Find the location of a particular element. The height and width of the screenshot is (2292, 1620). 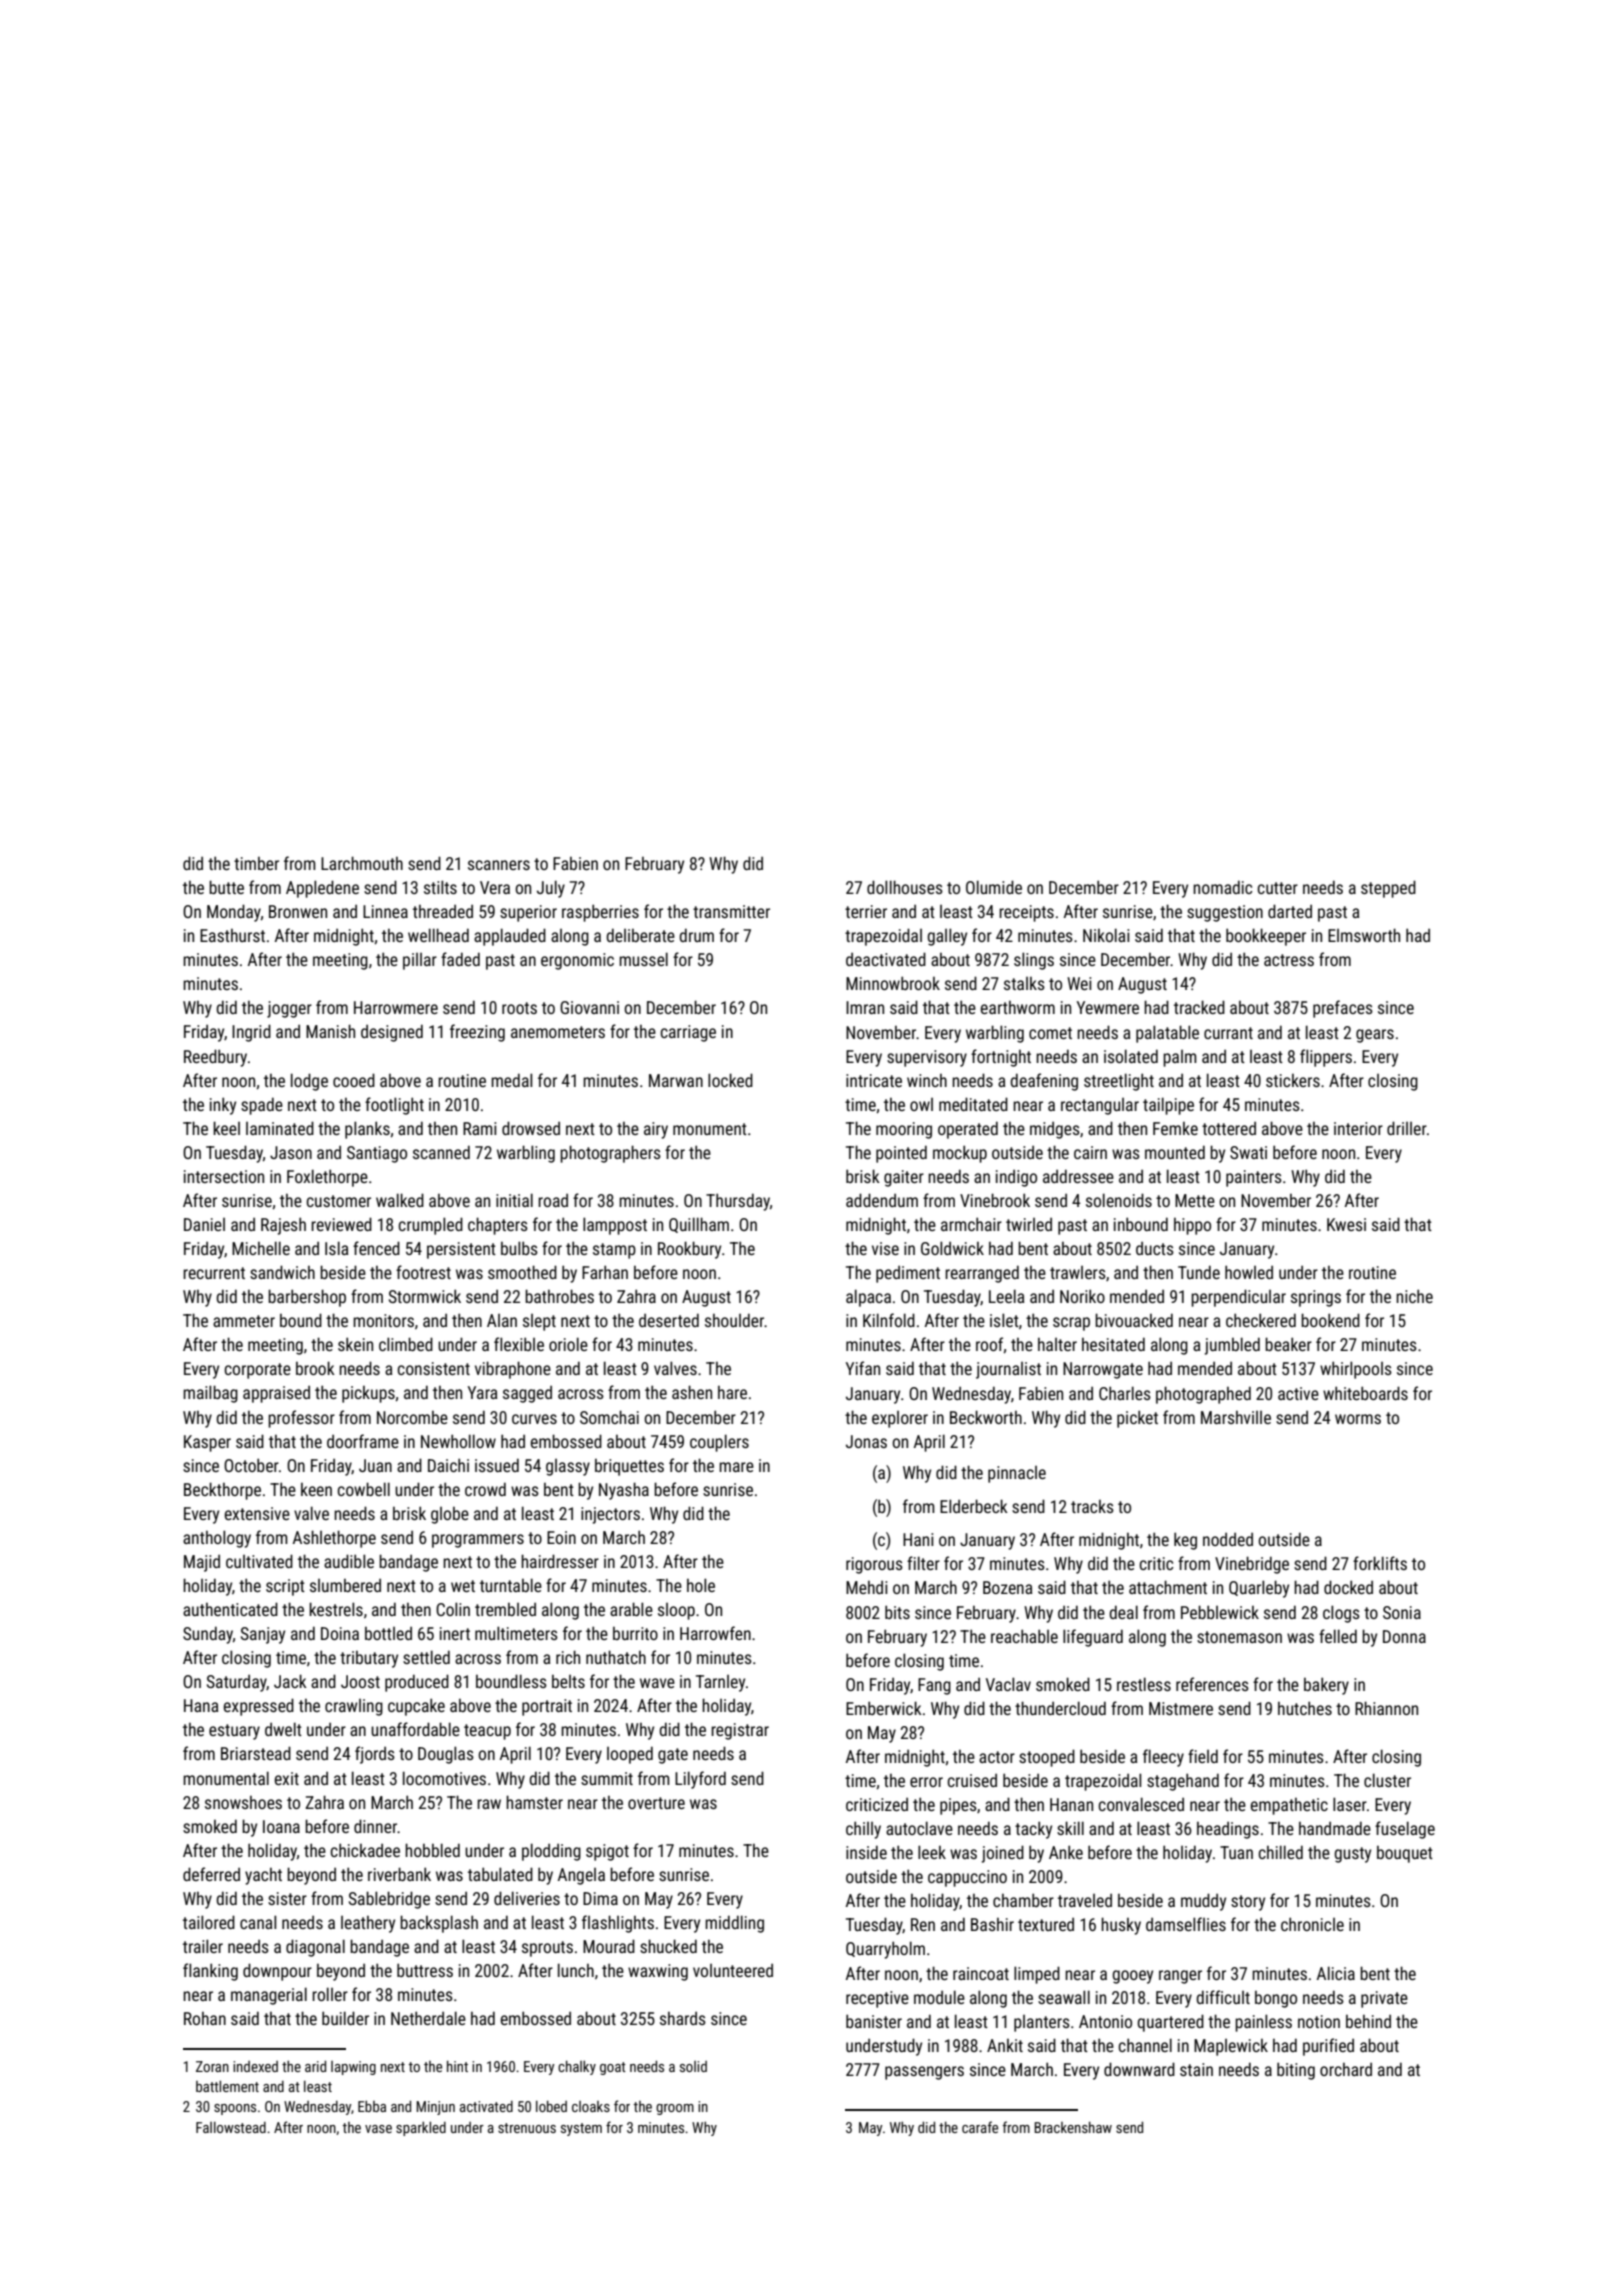

Fallowstead is located at coordinates (231, 2127).
